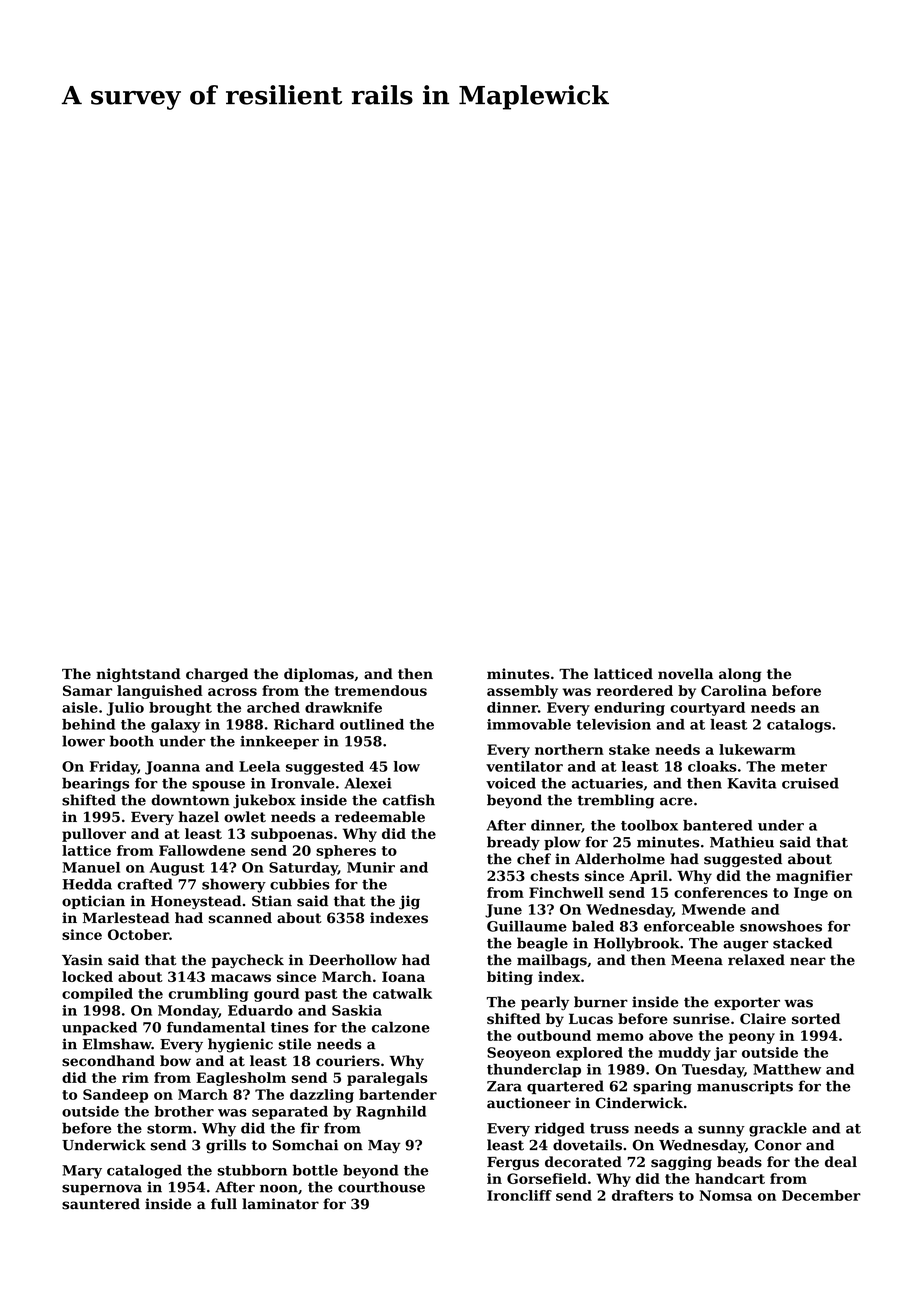 This page has height=1314, width=924. Describe the element at coordinates (87, 976) in the page. I see `locked` at that location.
